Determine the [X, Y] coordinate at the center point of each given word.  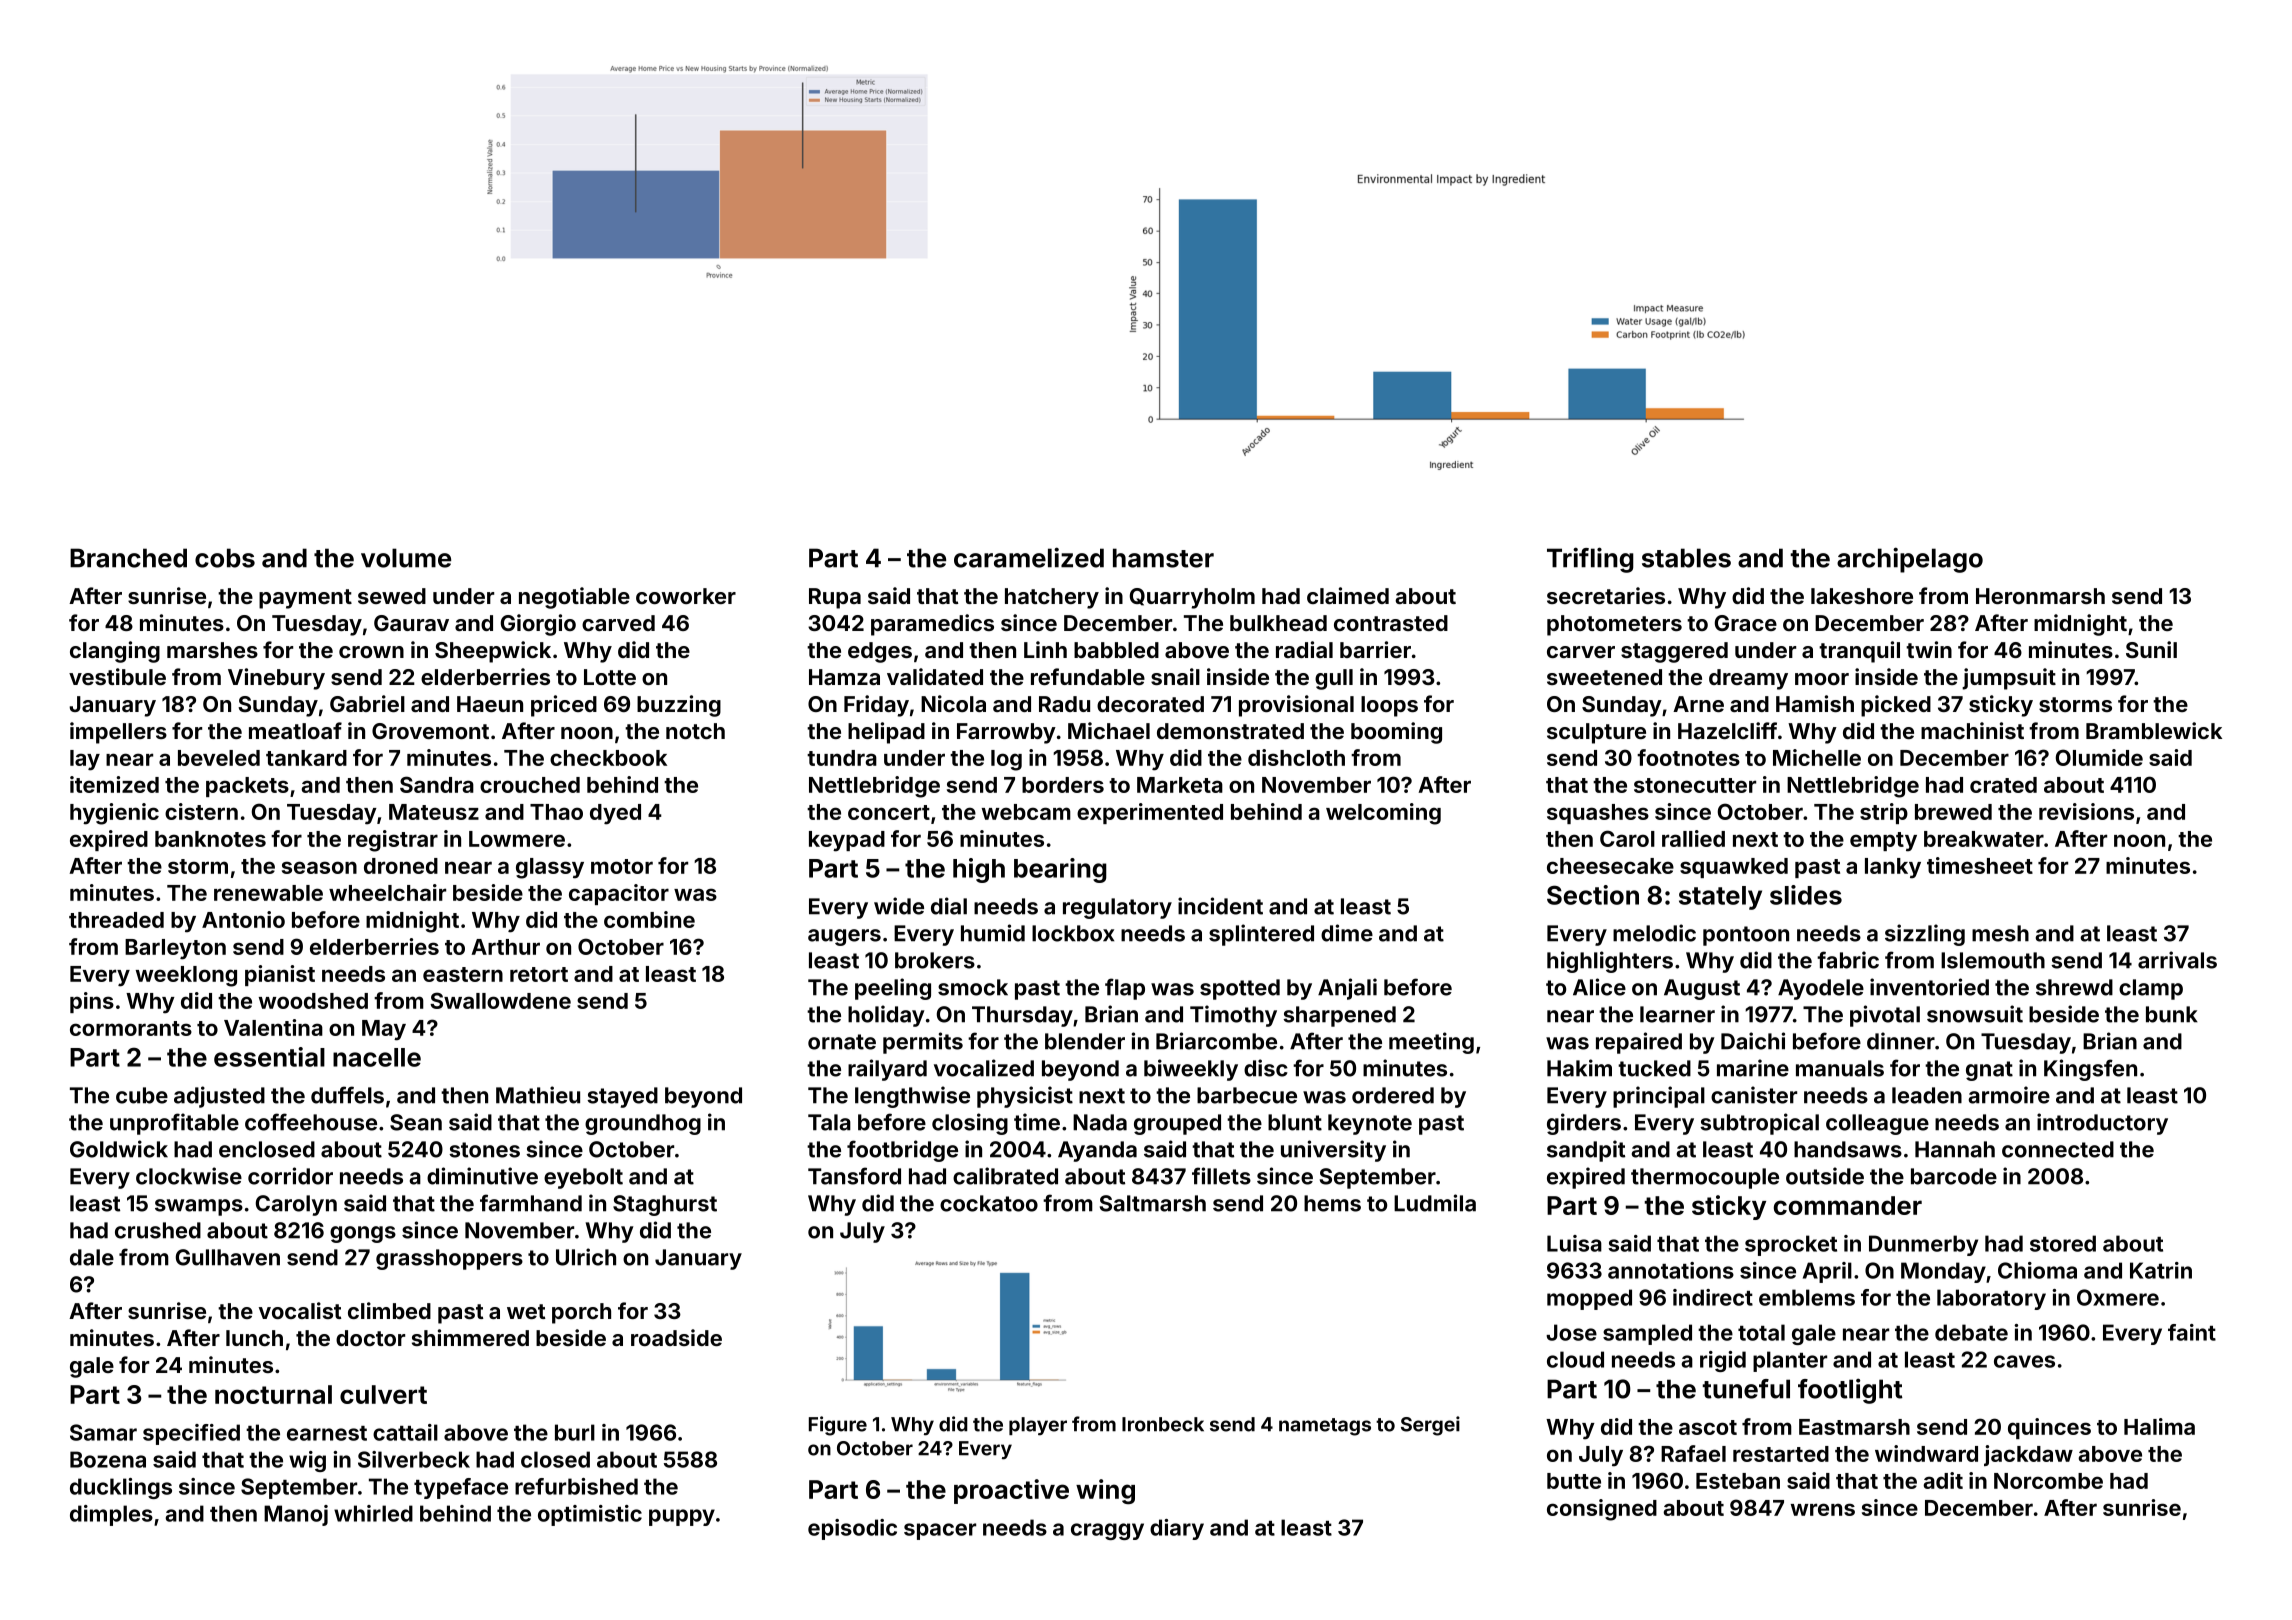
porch [581, 1313]
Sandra [437, 784]
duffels [347, 1095]
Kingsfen [2090, 1070]
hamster [1163, 558]
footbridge [902, 1151]
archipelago [1910, 560]
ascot [1708, 1427]
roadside [676, 1337]
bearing [1060, 870]
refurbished [576, 1486]
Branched [128, 558]
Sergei [1430, 1426]
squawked [1734, 868]
